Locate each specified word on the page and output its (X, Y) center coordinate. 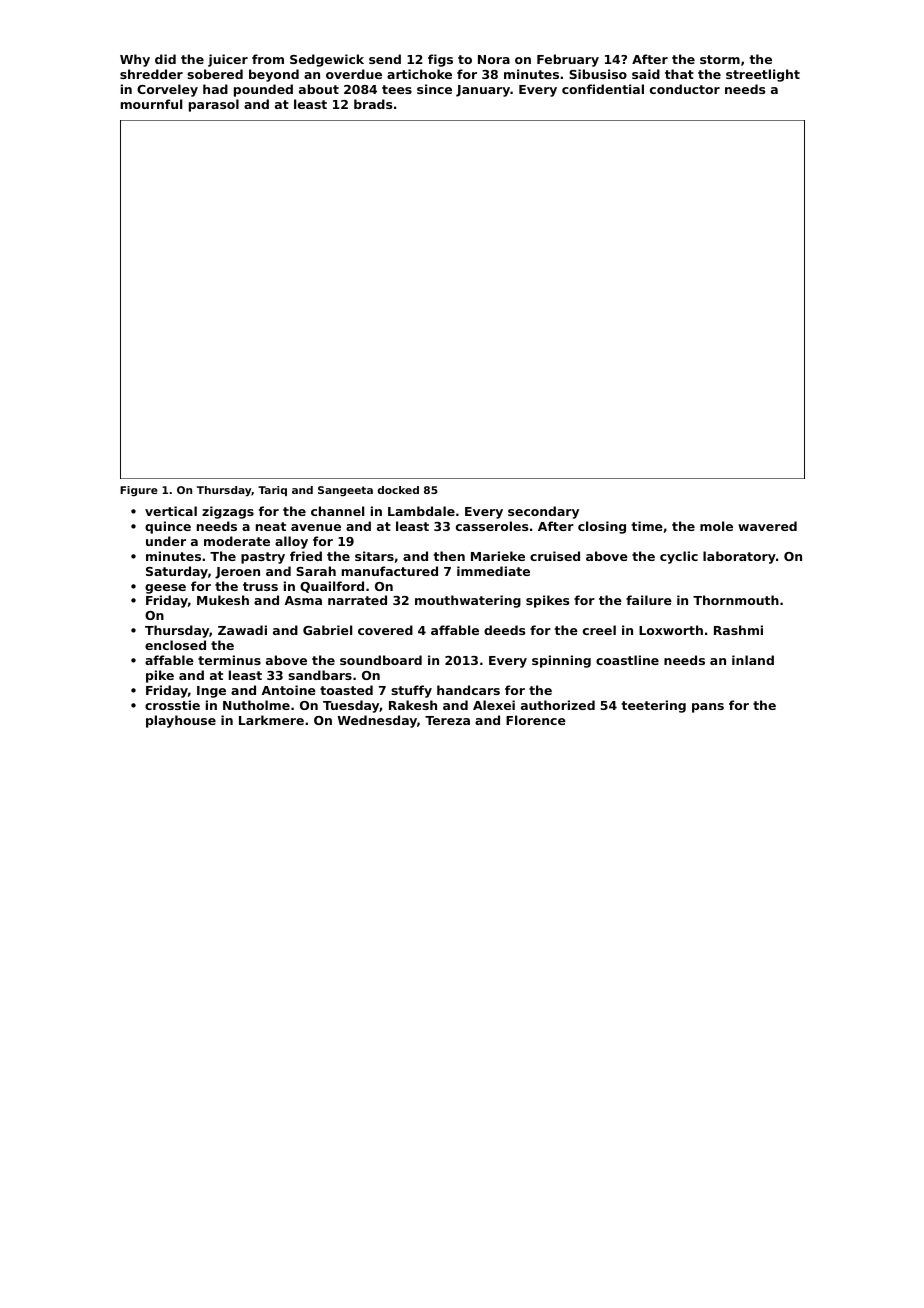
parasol (214, 105)
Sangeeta (345, 491)
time (647, 526)
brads (373, 104)
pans (708, 708)
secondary (543, 512)
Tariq (272, 491)
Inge (211, 692)
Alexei (494, 705)
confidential (603, 89)
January (483, 91)
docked (398, 490)
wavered (767, 526)
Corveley (167, 90)
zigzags (228, 512)
